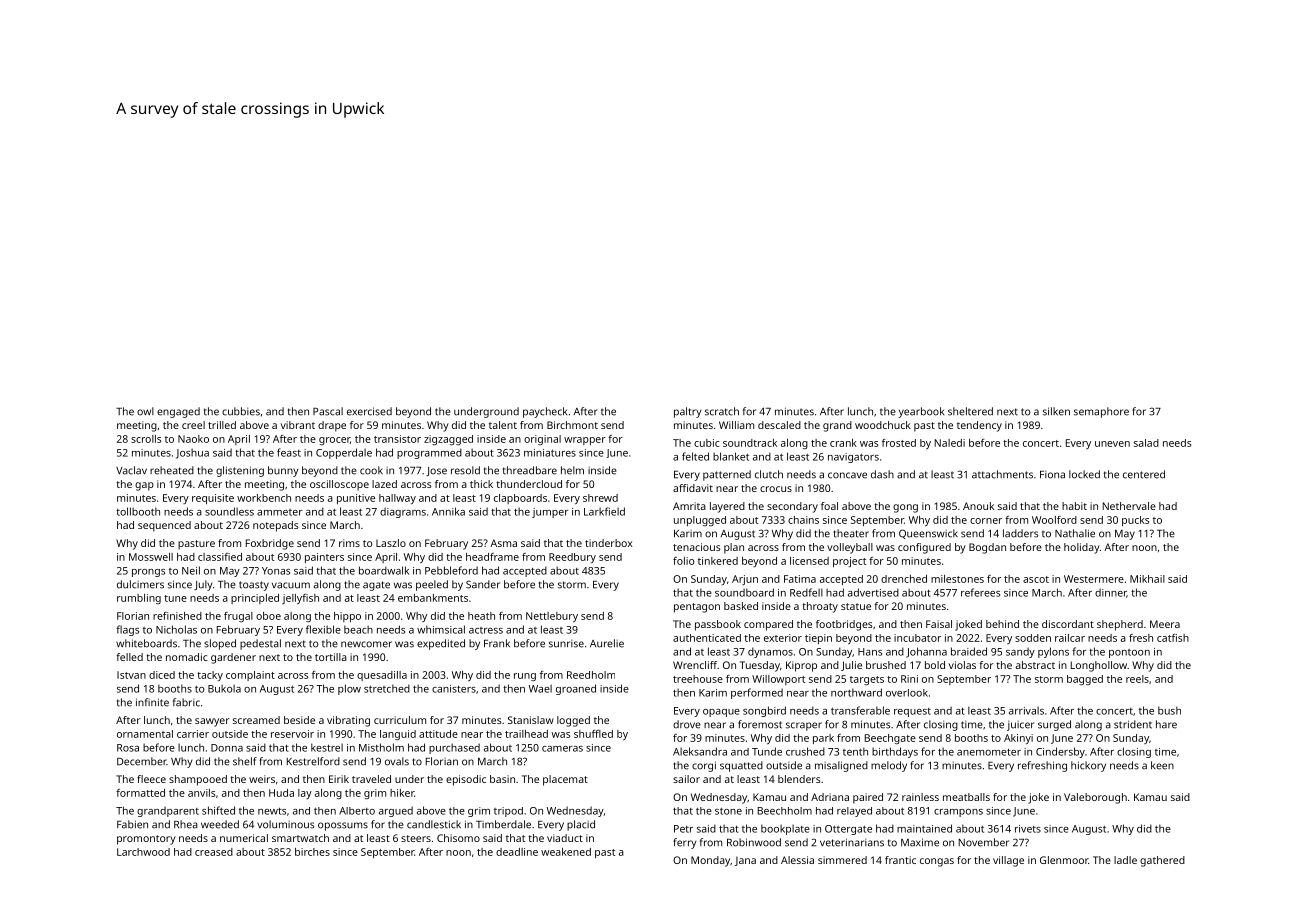 This screenshot has height=924, width=1308. Describe the element at coordinates (799, 779) in the screenshot. I see `blenders` at that location.
